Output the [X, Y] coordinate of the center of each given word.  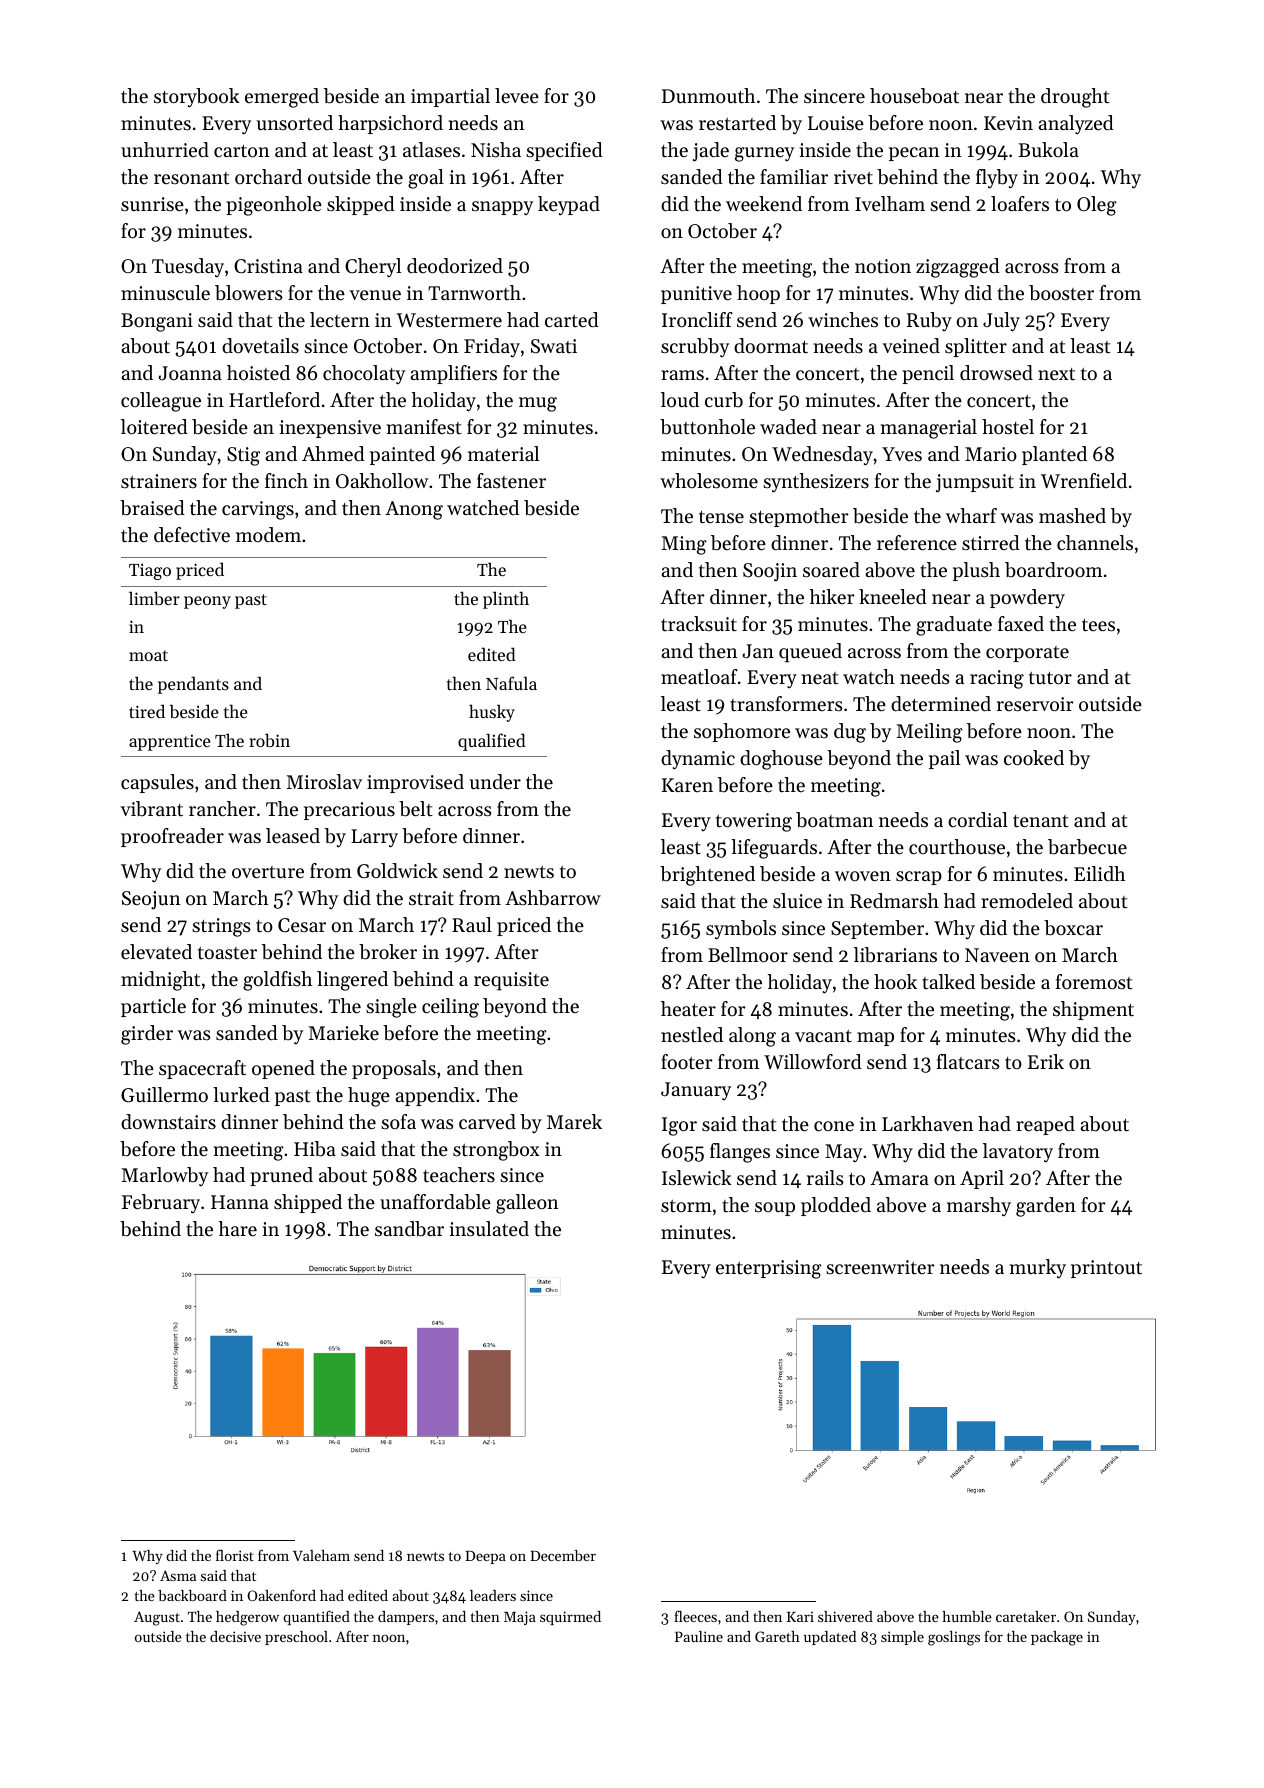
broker [388, 952]
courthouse [957, 847]
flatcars [968, 1062]
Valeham [321, 1555]
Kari [800, 1617]
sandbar [409, 1229]
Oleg [1097, 206]
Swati [554, 346]
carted [572, 320]
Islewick [697, 1178]
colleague [161, 402]
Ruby [929, 321]
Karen [687, 785]
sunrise [152, 204]
